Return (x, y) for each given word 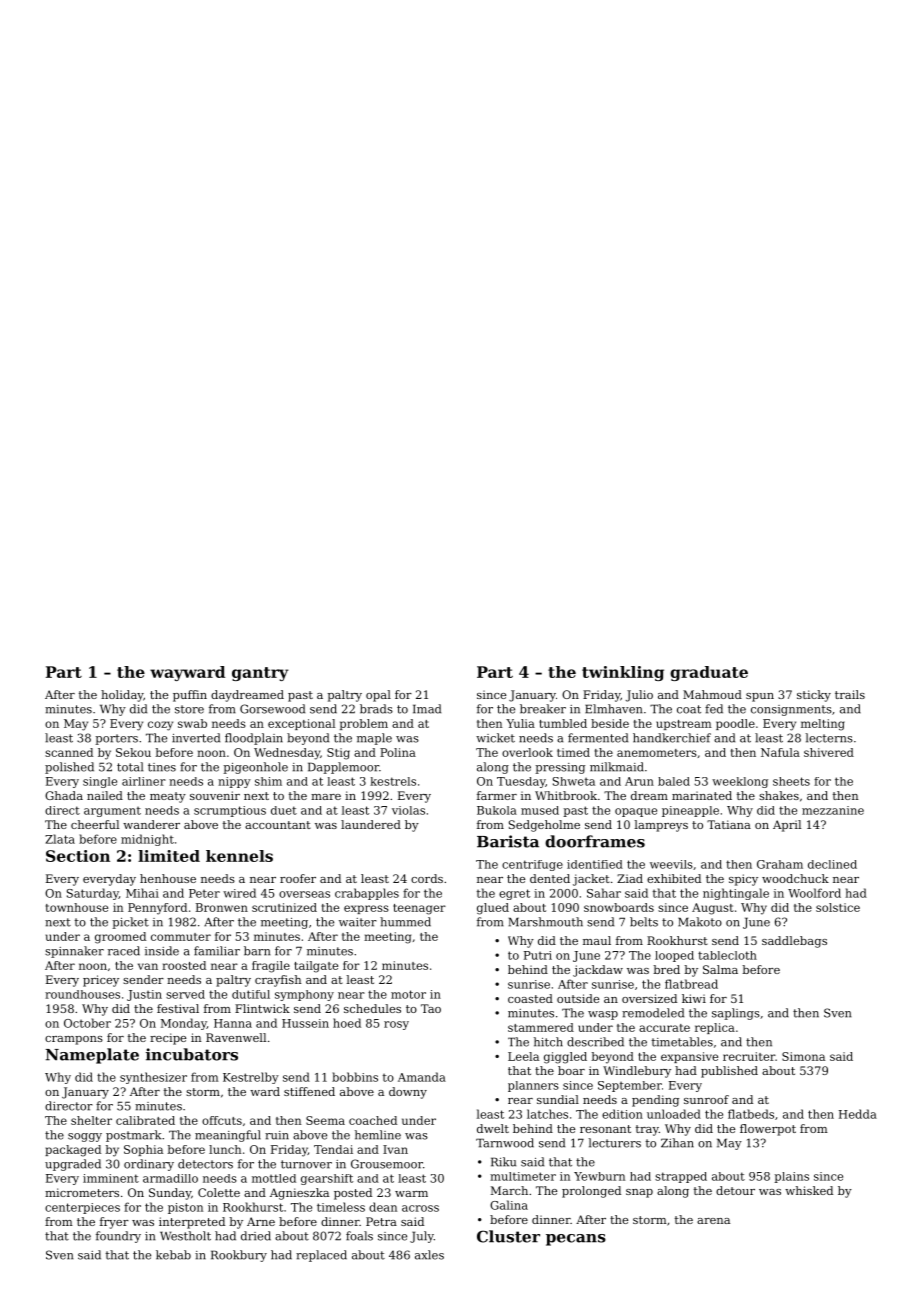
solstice (838, 907)
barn (257, 951)
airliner (144, 781)
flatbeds (751, 1114)
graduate (709, 673)
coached (373, 1120)
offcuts (222, 1120)
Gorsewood (272, 709)
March (509, 1190)
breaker (543, 709)
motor (408, 994)
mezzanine (833, 810)
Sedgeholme (544, 826)
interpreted (192, 1223)
